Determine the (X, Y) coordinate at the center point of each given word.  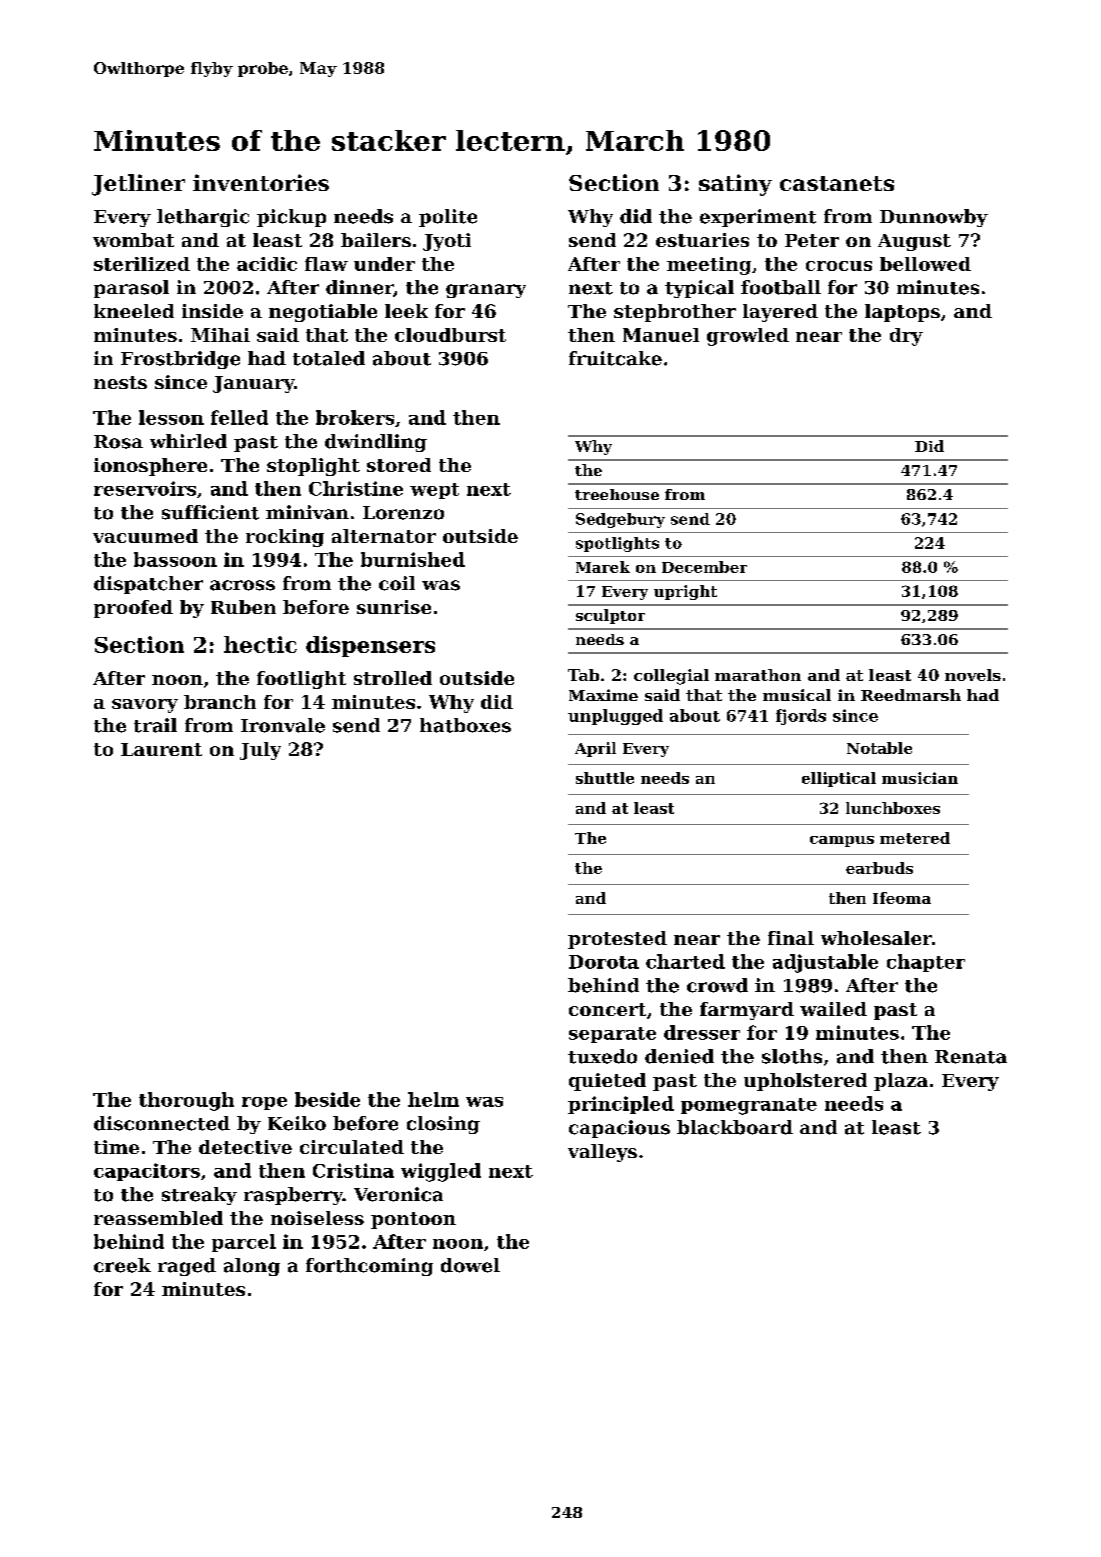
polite (448, 218)
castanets (837, 183)
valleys (602, 1153)
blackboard (735, 1127)
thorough (186, 1101)
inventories (261, 182)
